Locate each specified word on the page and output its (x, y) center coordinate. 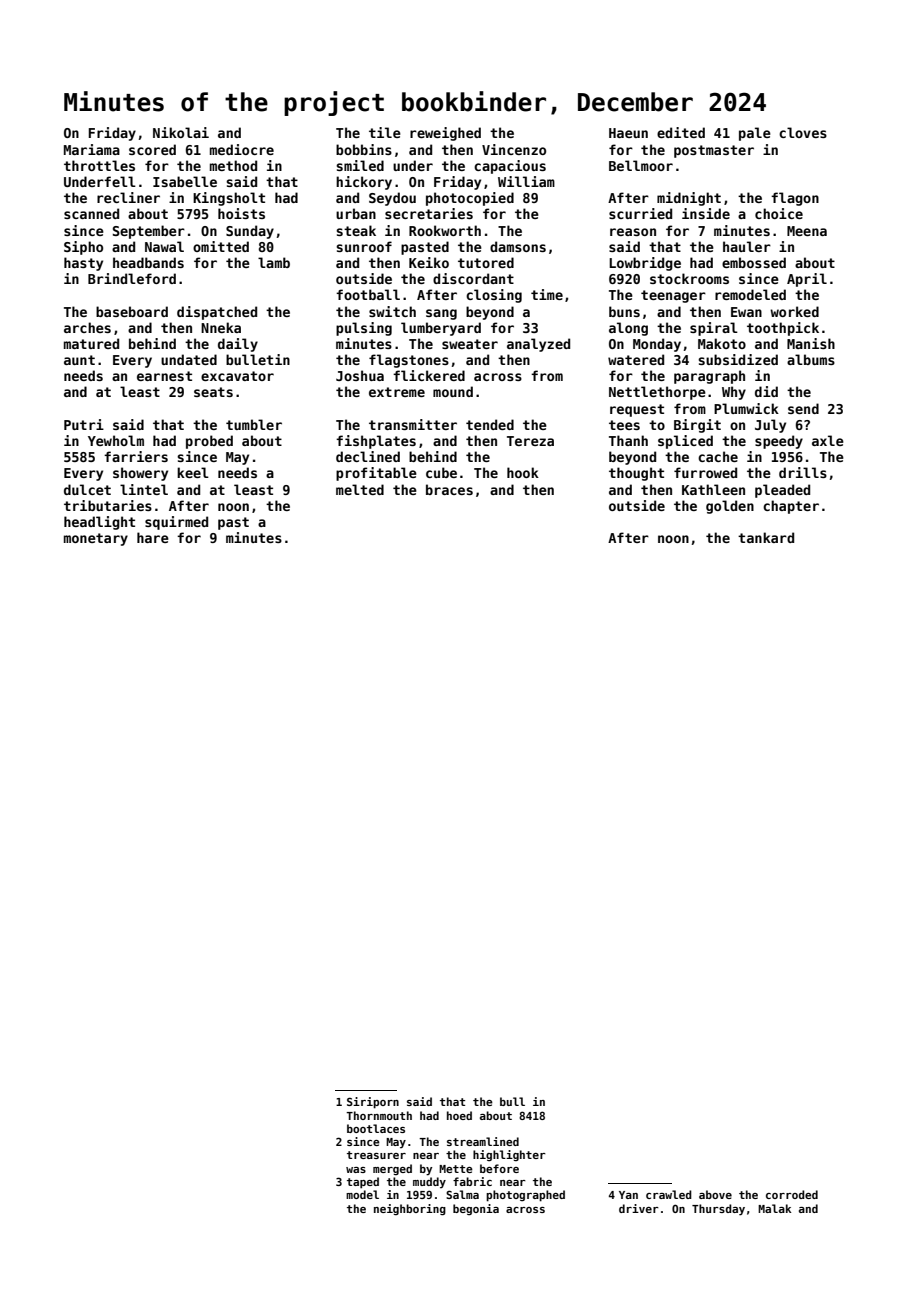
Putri (84, 424)
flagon (795, 199)
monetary (96, 539)
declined (368, 456)
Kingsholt (229, 199)
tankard (766, 537)
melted (360, 489)
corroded (792, 1194)
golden (730, 507)
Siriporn (373, 1103)
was (356, 1170)
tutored (486, 262)
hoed (459, 1115)
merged (392, 1169)
